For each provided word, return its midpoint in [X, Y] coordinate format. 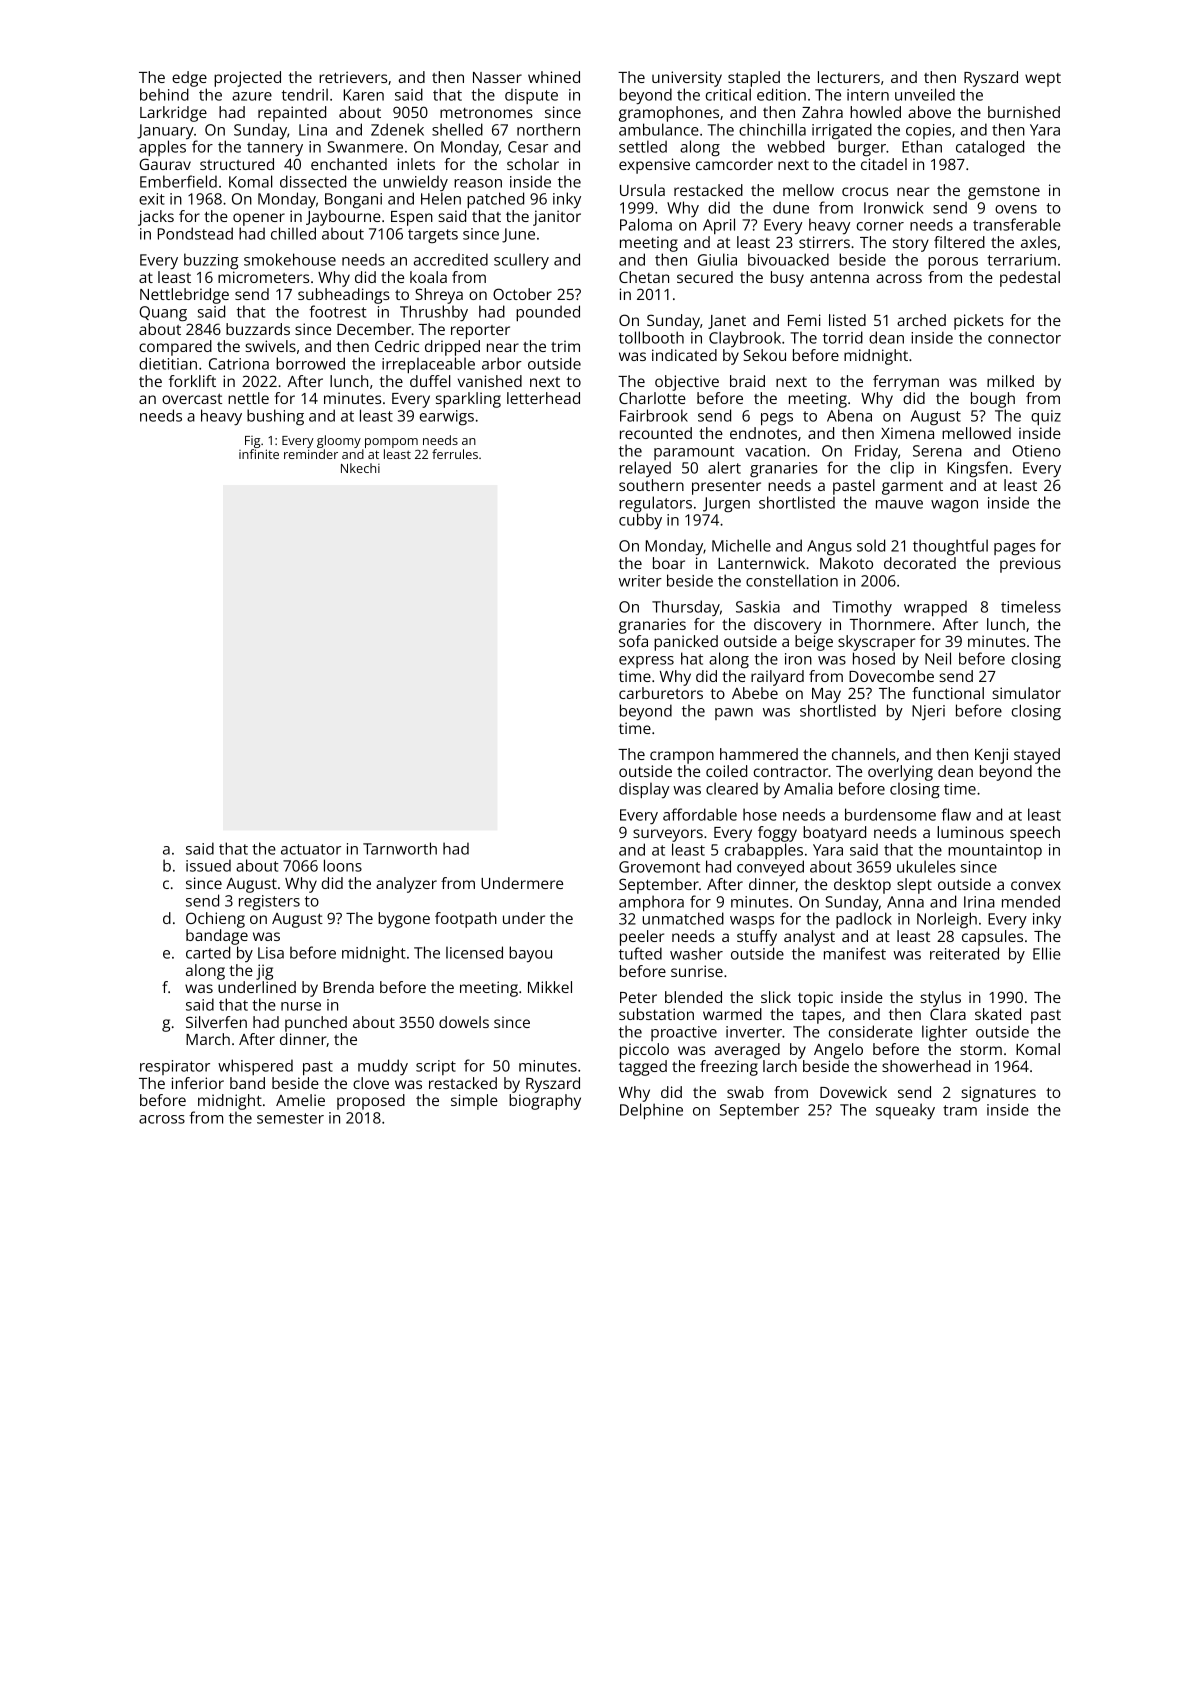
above [929, 112]
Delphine [651, 1111]
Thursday [686, 608]
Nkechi [360, 468]
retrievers [353, 77]
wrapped [935, 608]
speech [1035, 834]
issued [208, 865]
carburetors [661, 693]
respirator [175, 1067]
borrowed [310, 363]
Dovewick [853, 1092]
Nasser [497, 77]
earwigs [447, 417]
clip [902, 469]
